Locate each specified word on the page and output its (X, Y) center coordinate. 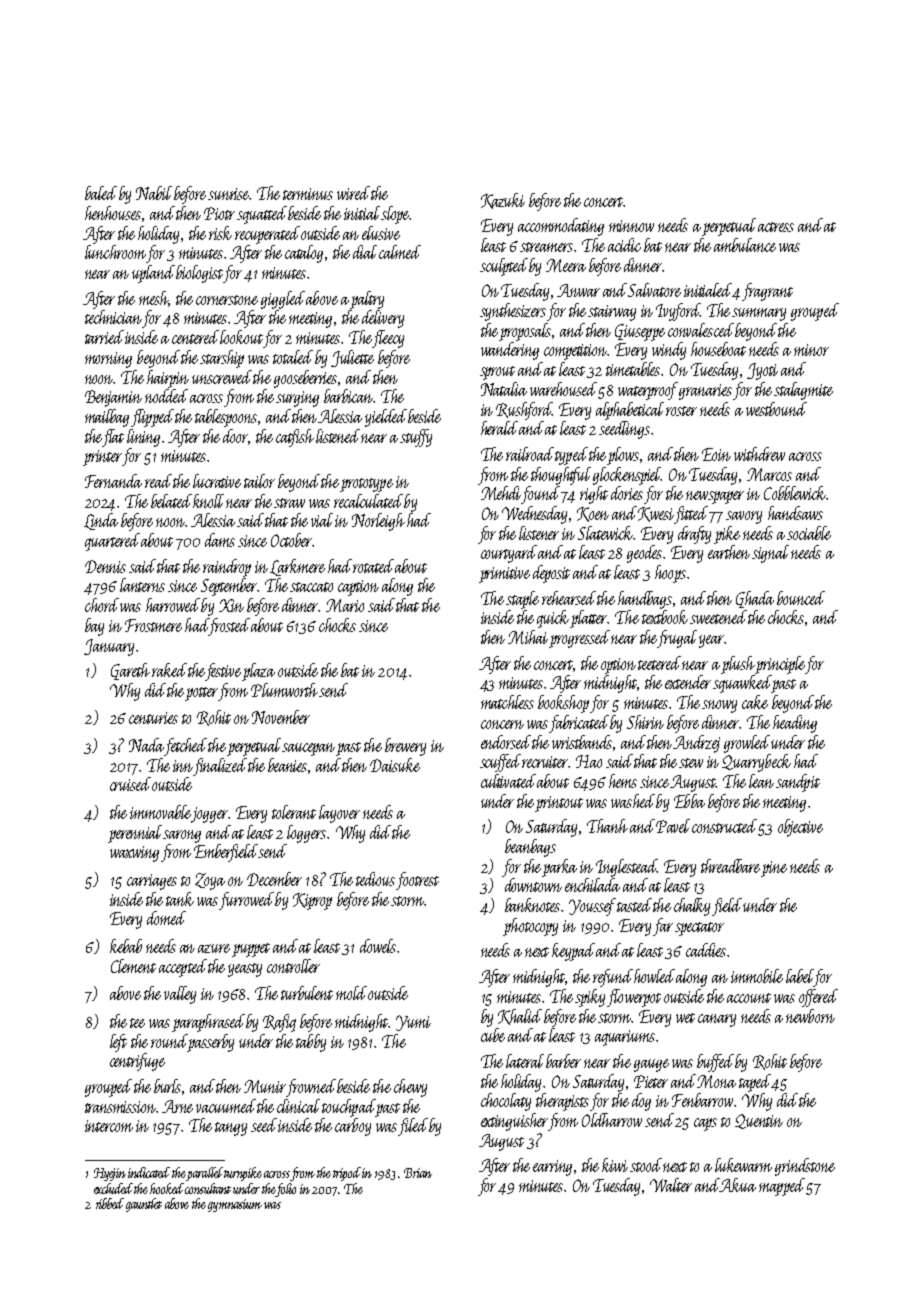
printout (559, 804)
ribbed (110, 1203)
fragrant (767, 292)
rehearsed (569, 598)
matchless (507, 702)
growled (747, 744)
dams (220, 540)
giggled (283, 300)
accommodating (561, 227)
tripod (347, 1174)
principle (780, 665)
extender (688, 682)
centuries (153, 718)
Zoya (210, 881)
